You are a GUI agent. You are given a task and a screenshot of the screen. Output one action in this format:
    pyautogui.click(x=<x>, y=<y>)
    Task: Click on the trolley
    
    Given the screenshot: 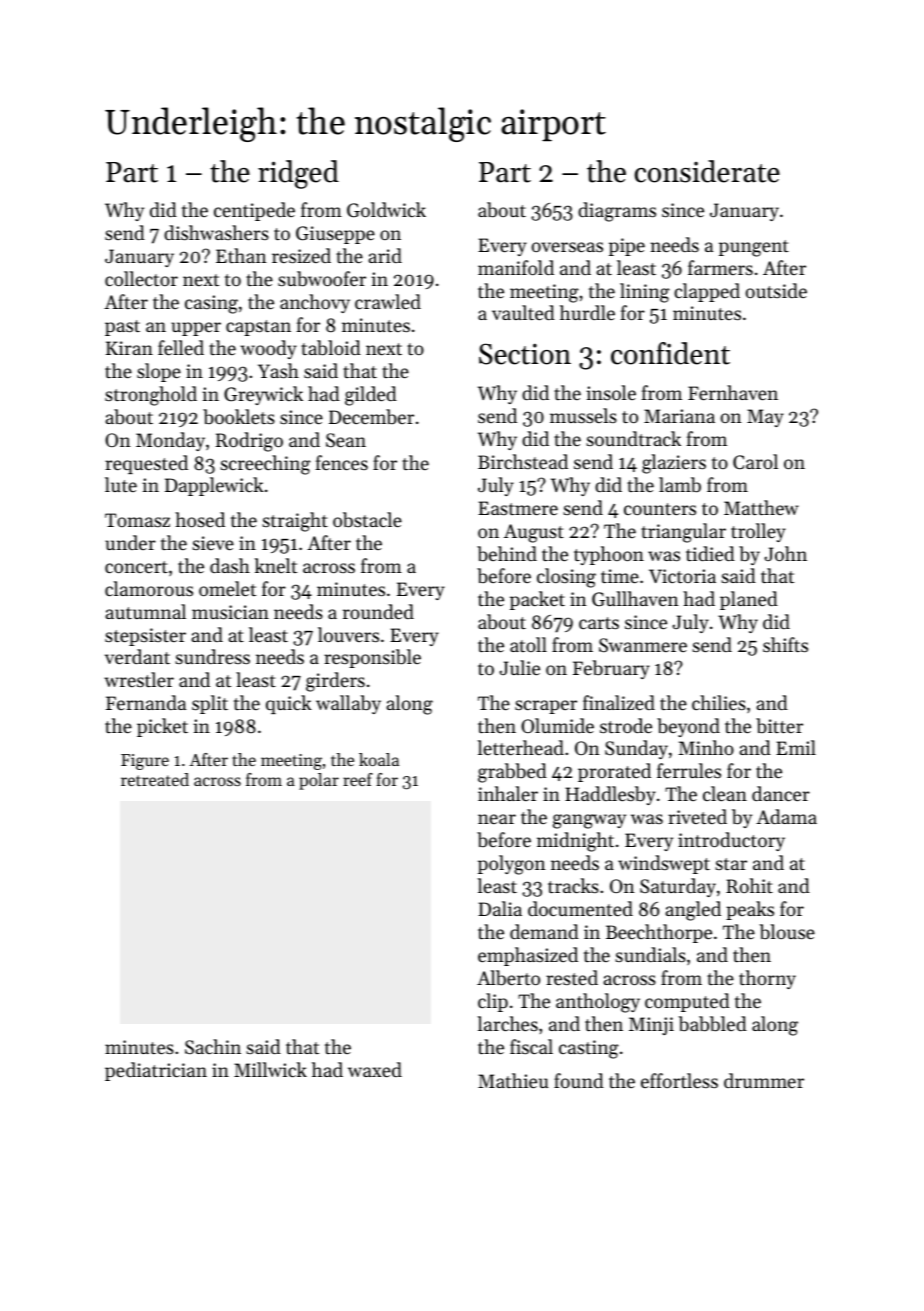 What is the action you would take?
    pyautogui.click(x=758, y=532)
